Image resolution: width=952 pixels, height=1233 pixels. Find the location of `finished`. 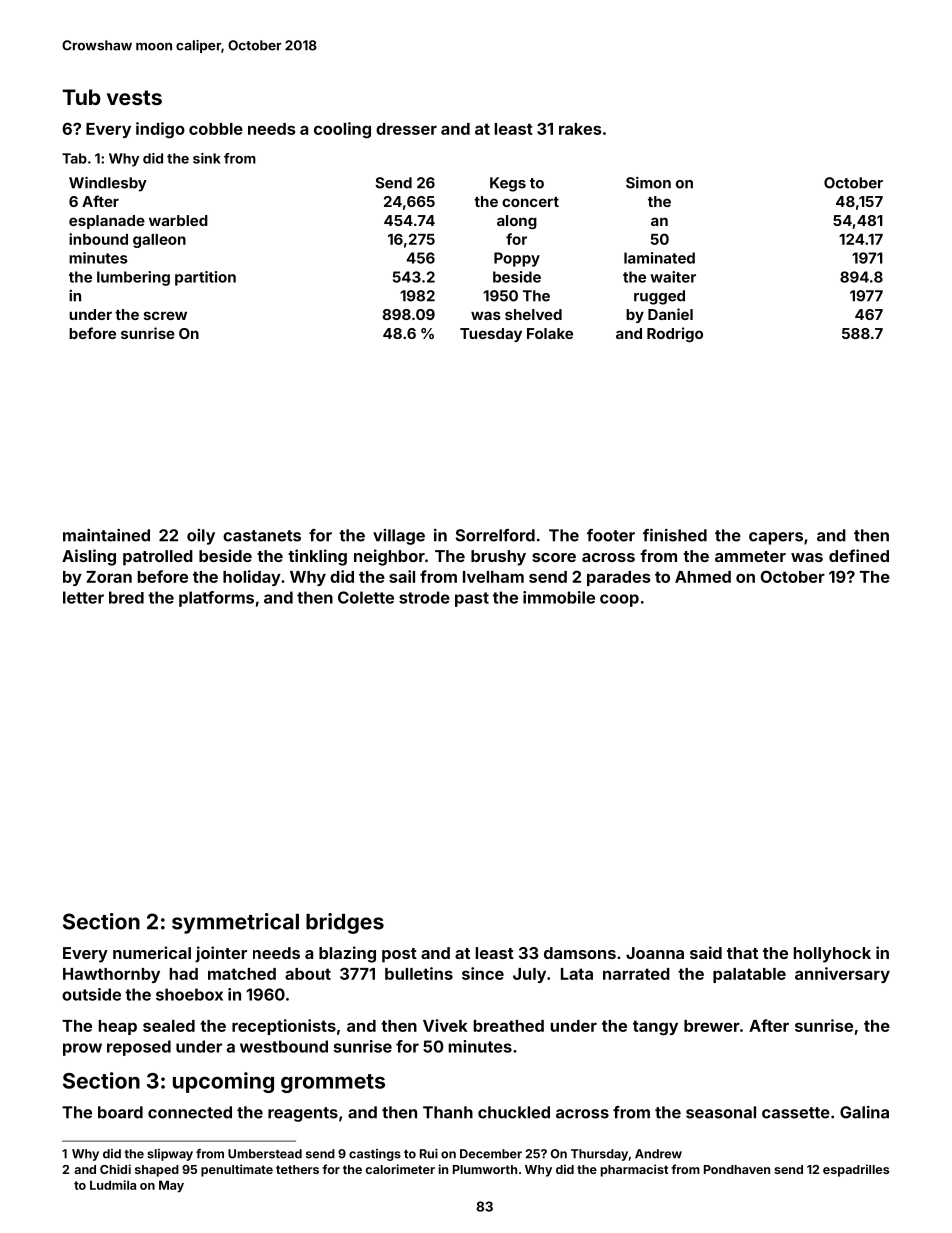

finished is located at coordinates (675, 535).
